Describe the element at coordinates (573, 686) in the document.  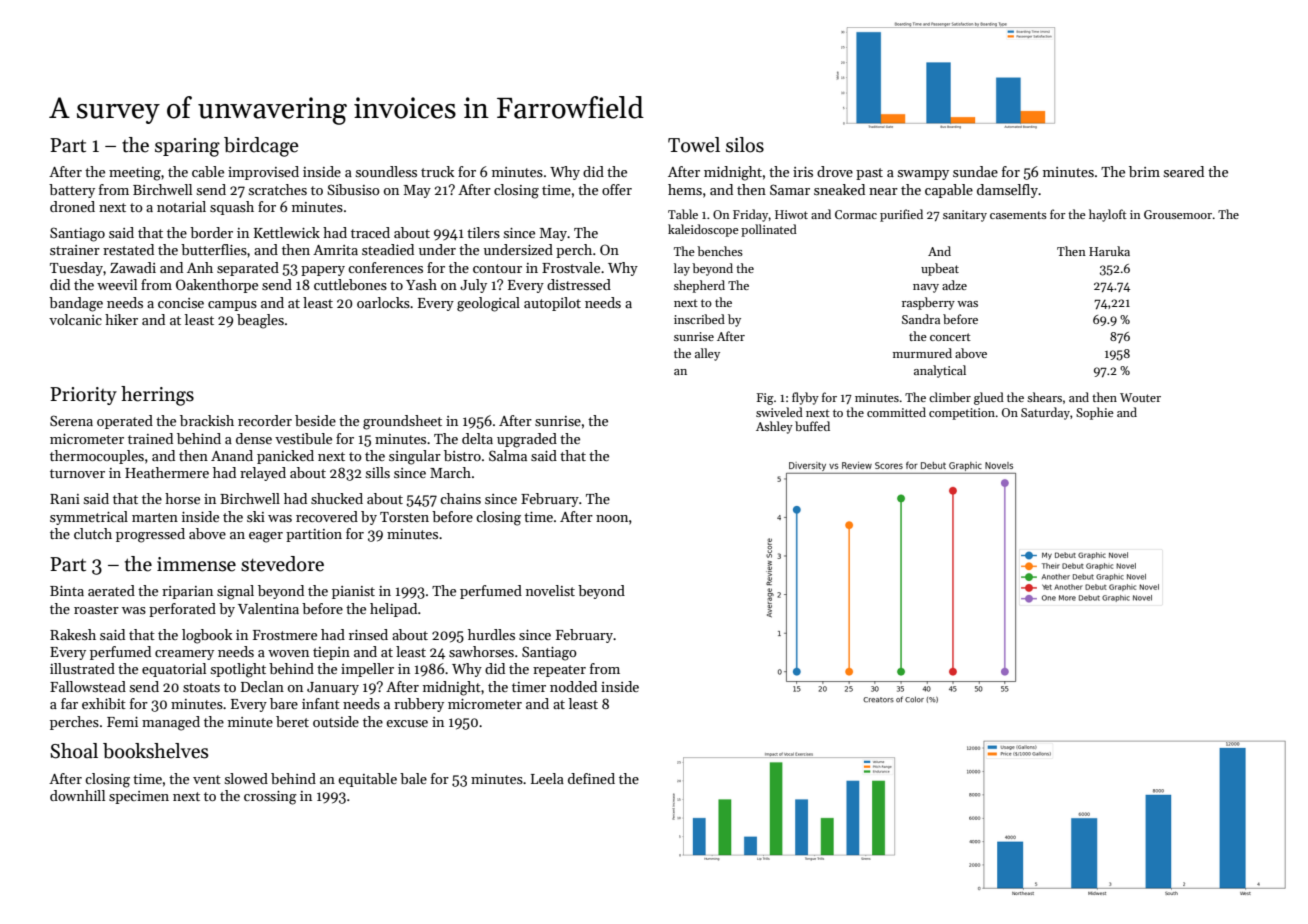
I see `nodded` at that location.
